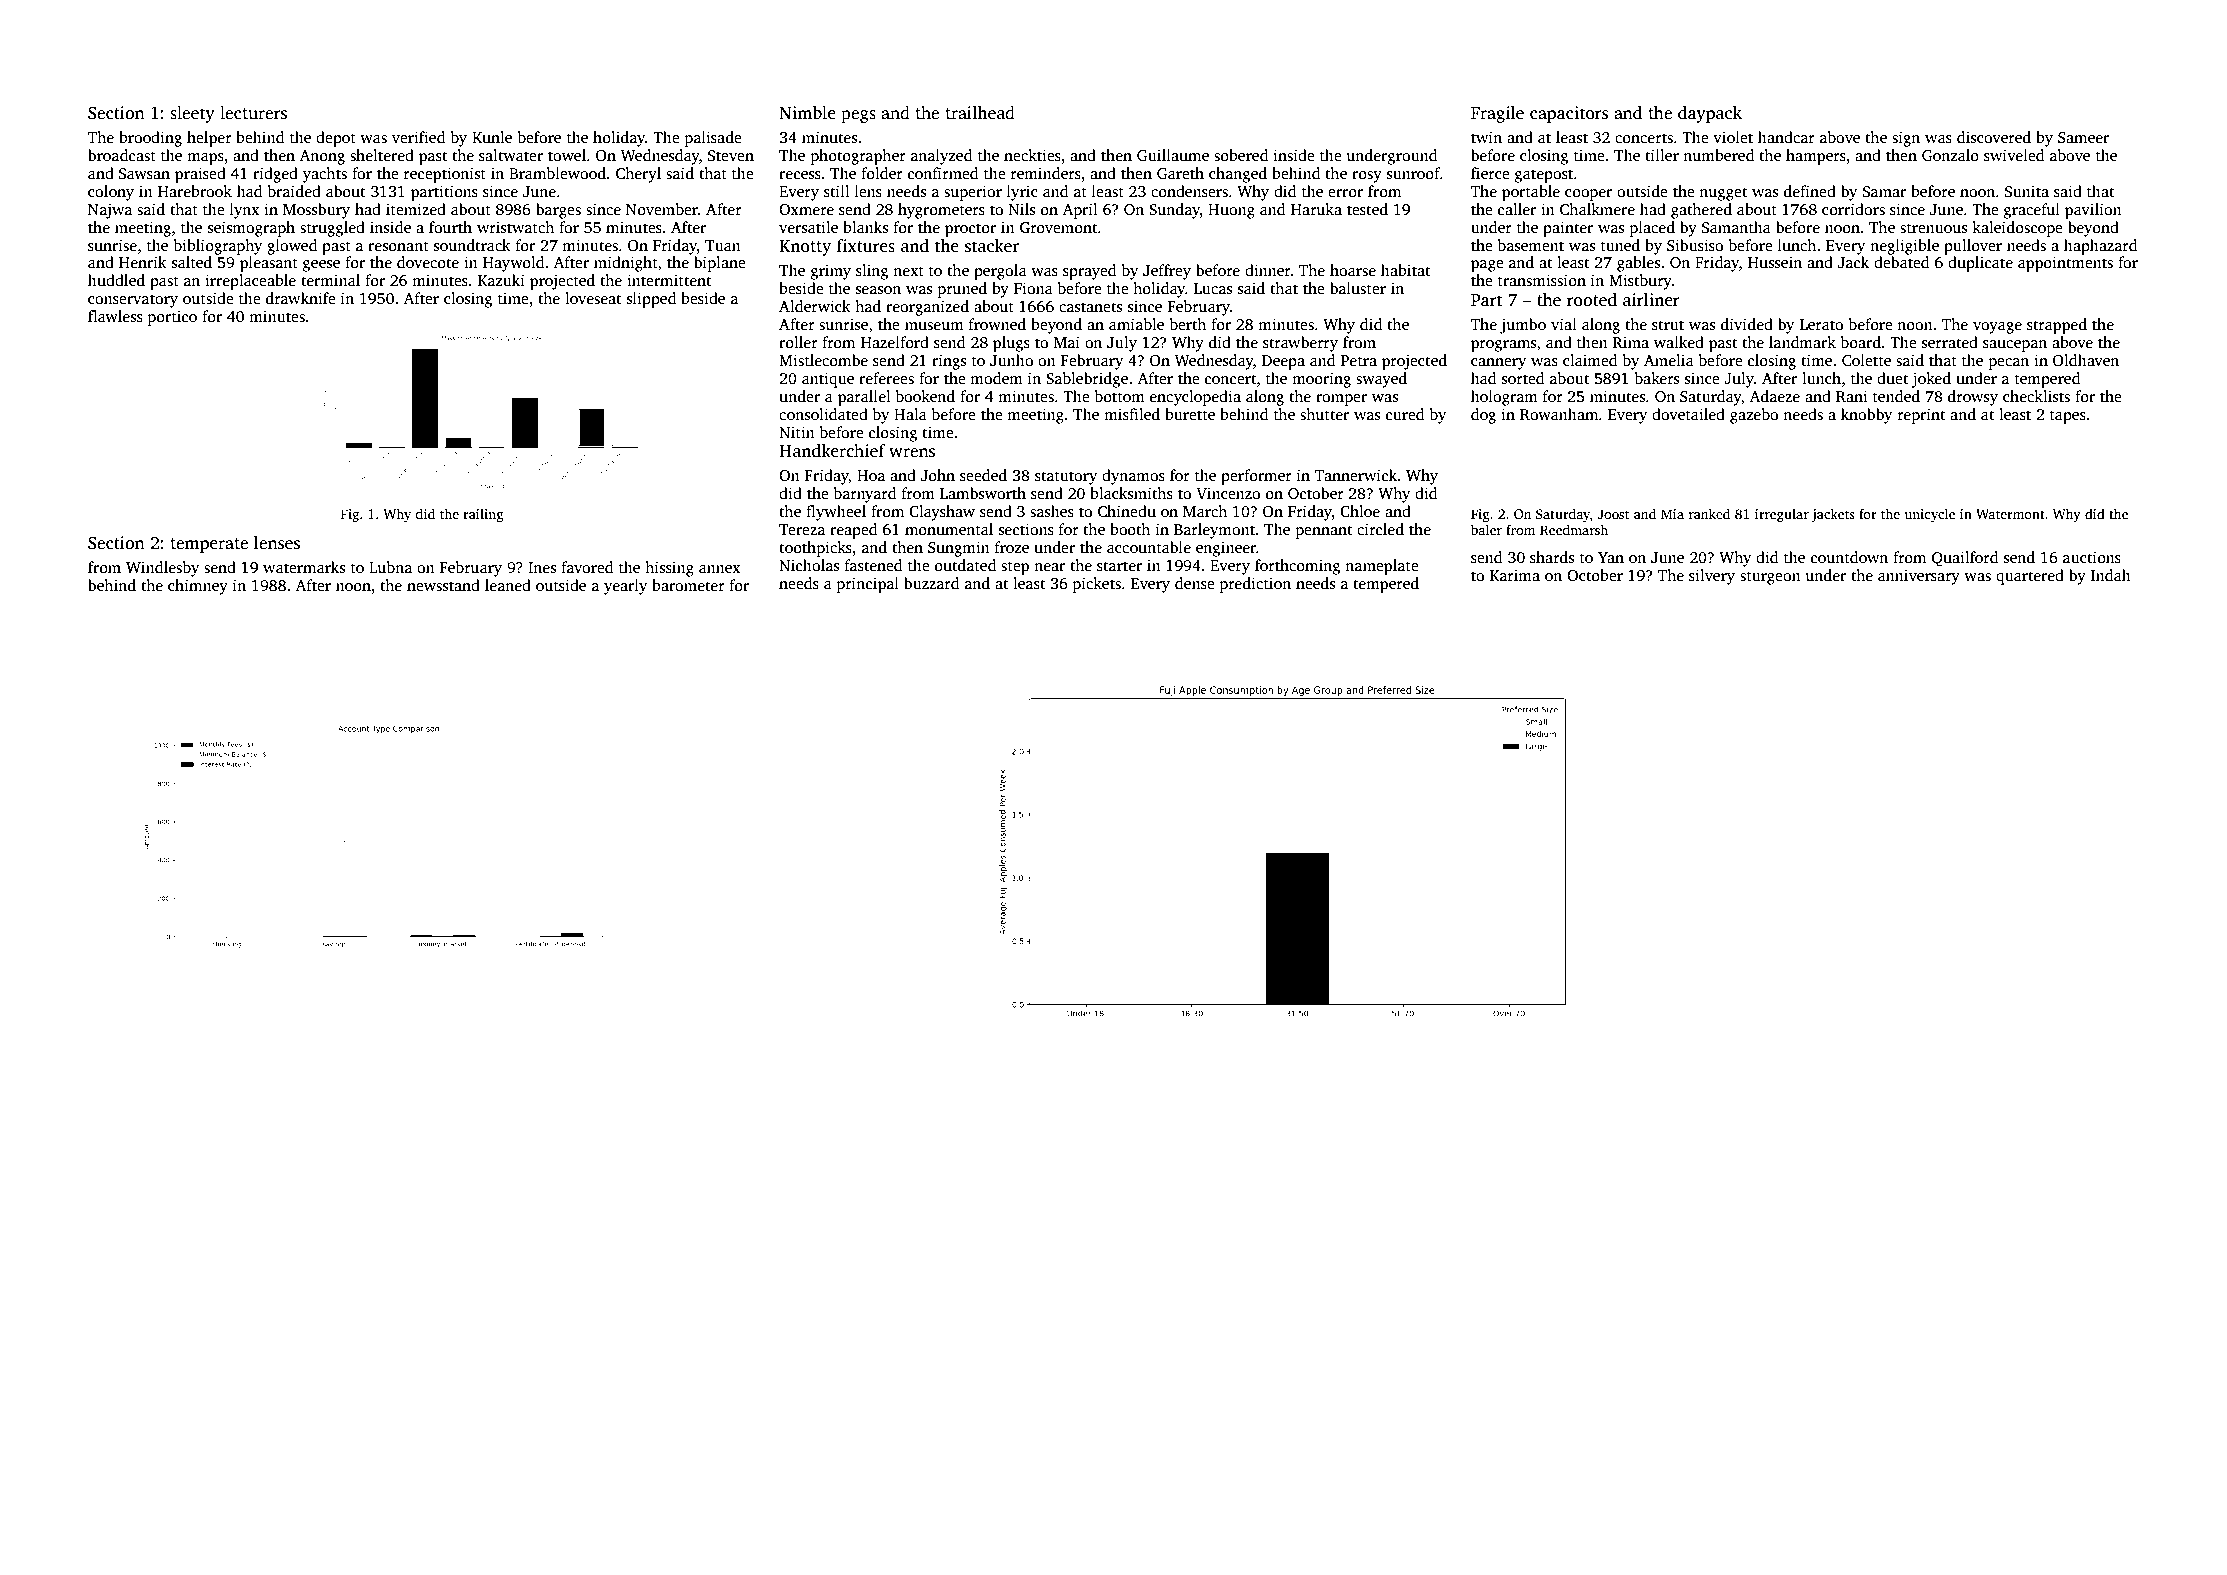 The image size is (2227, 1575). Describe the element at coordinates (638, 175) in the image. I see `Cheryl` at that location.
